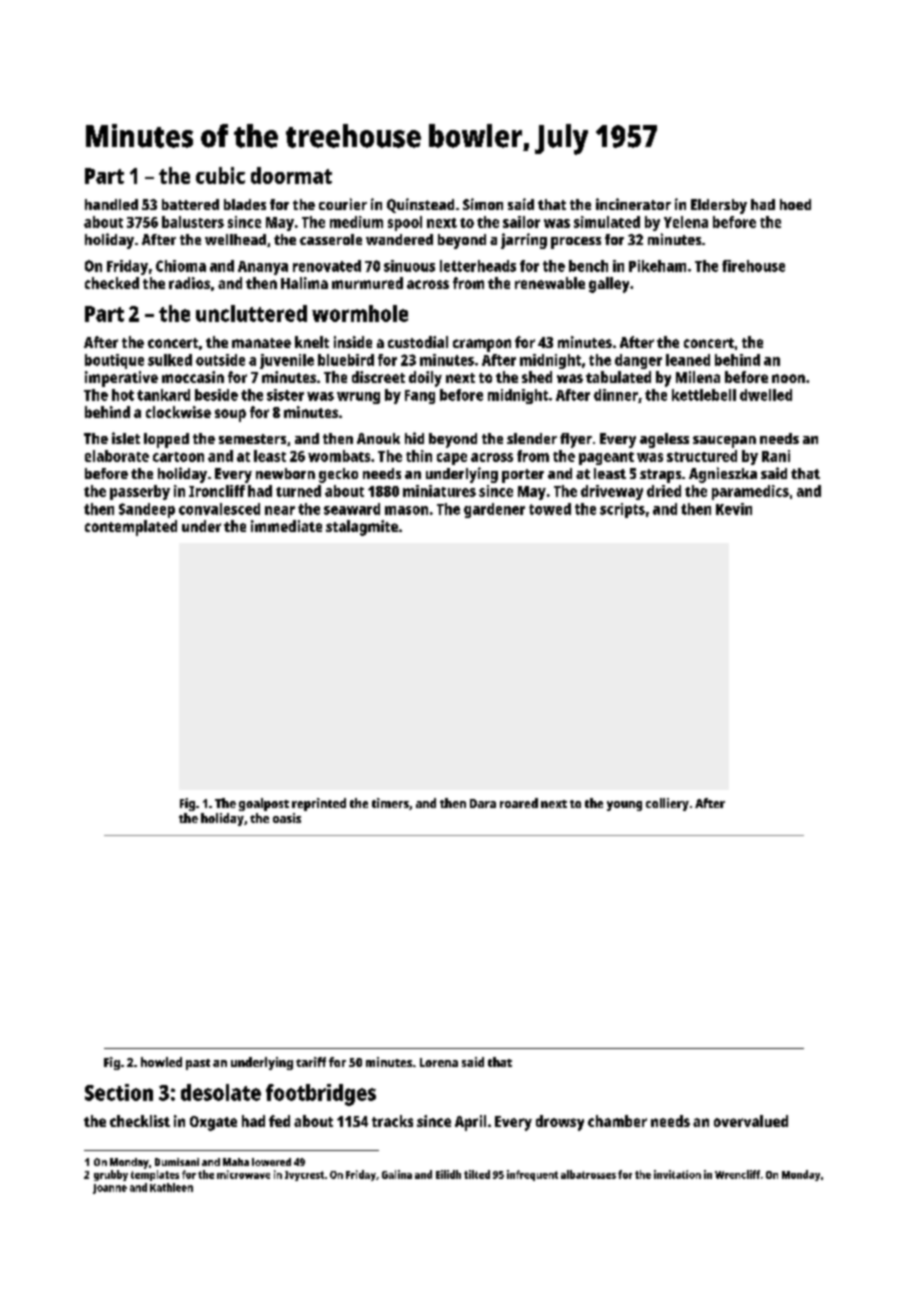 The width and height of the page is (908, 1316). What do you see at coordinates (261, 343) in the page?
I see `manatee` at bounding box center [261, 343].
